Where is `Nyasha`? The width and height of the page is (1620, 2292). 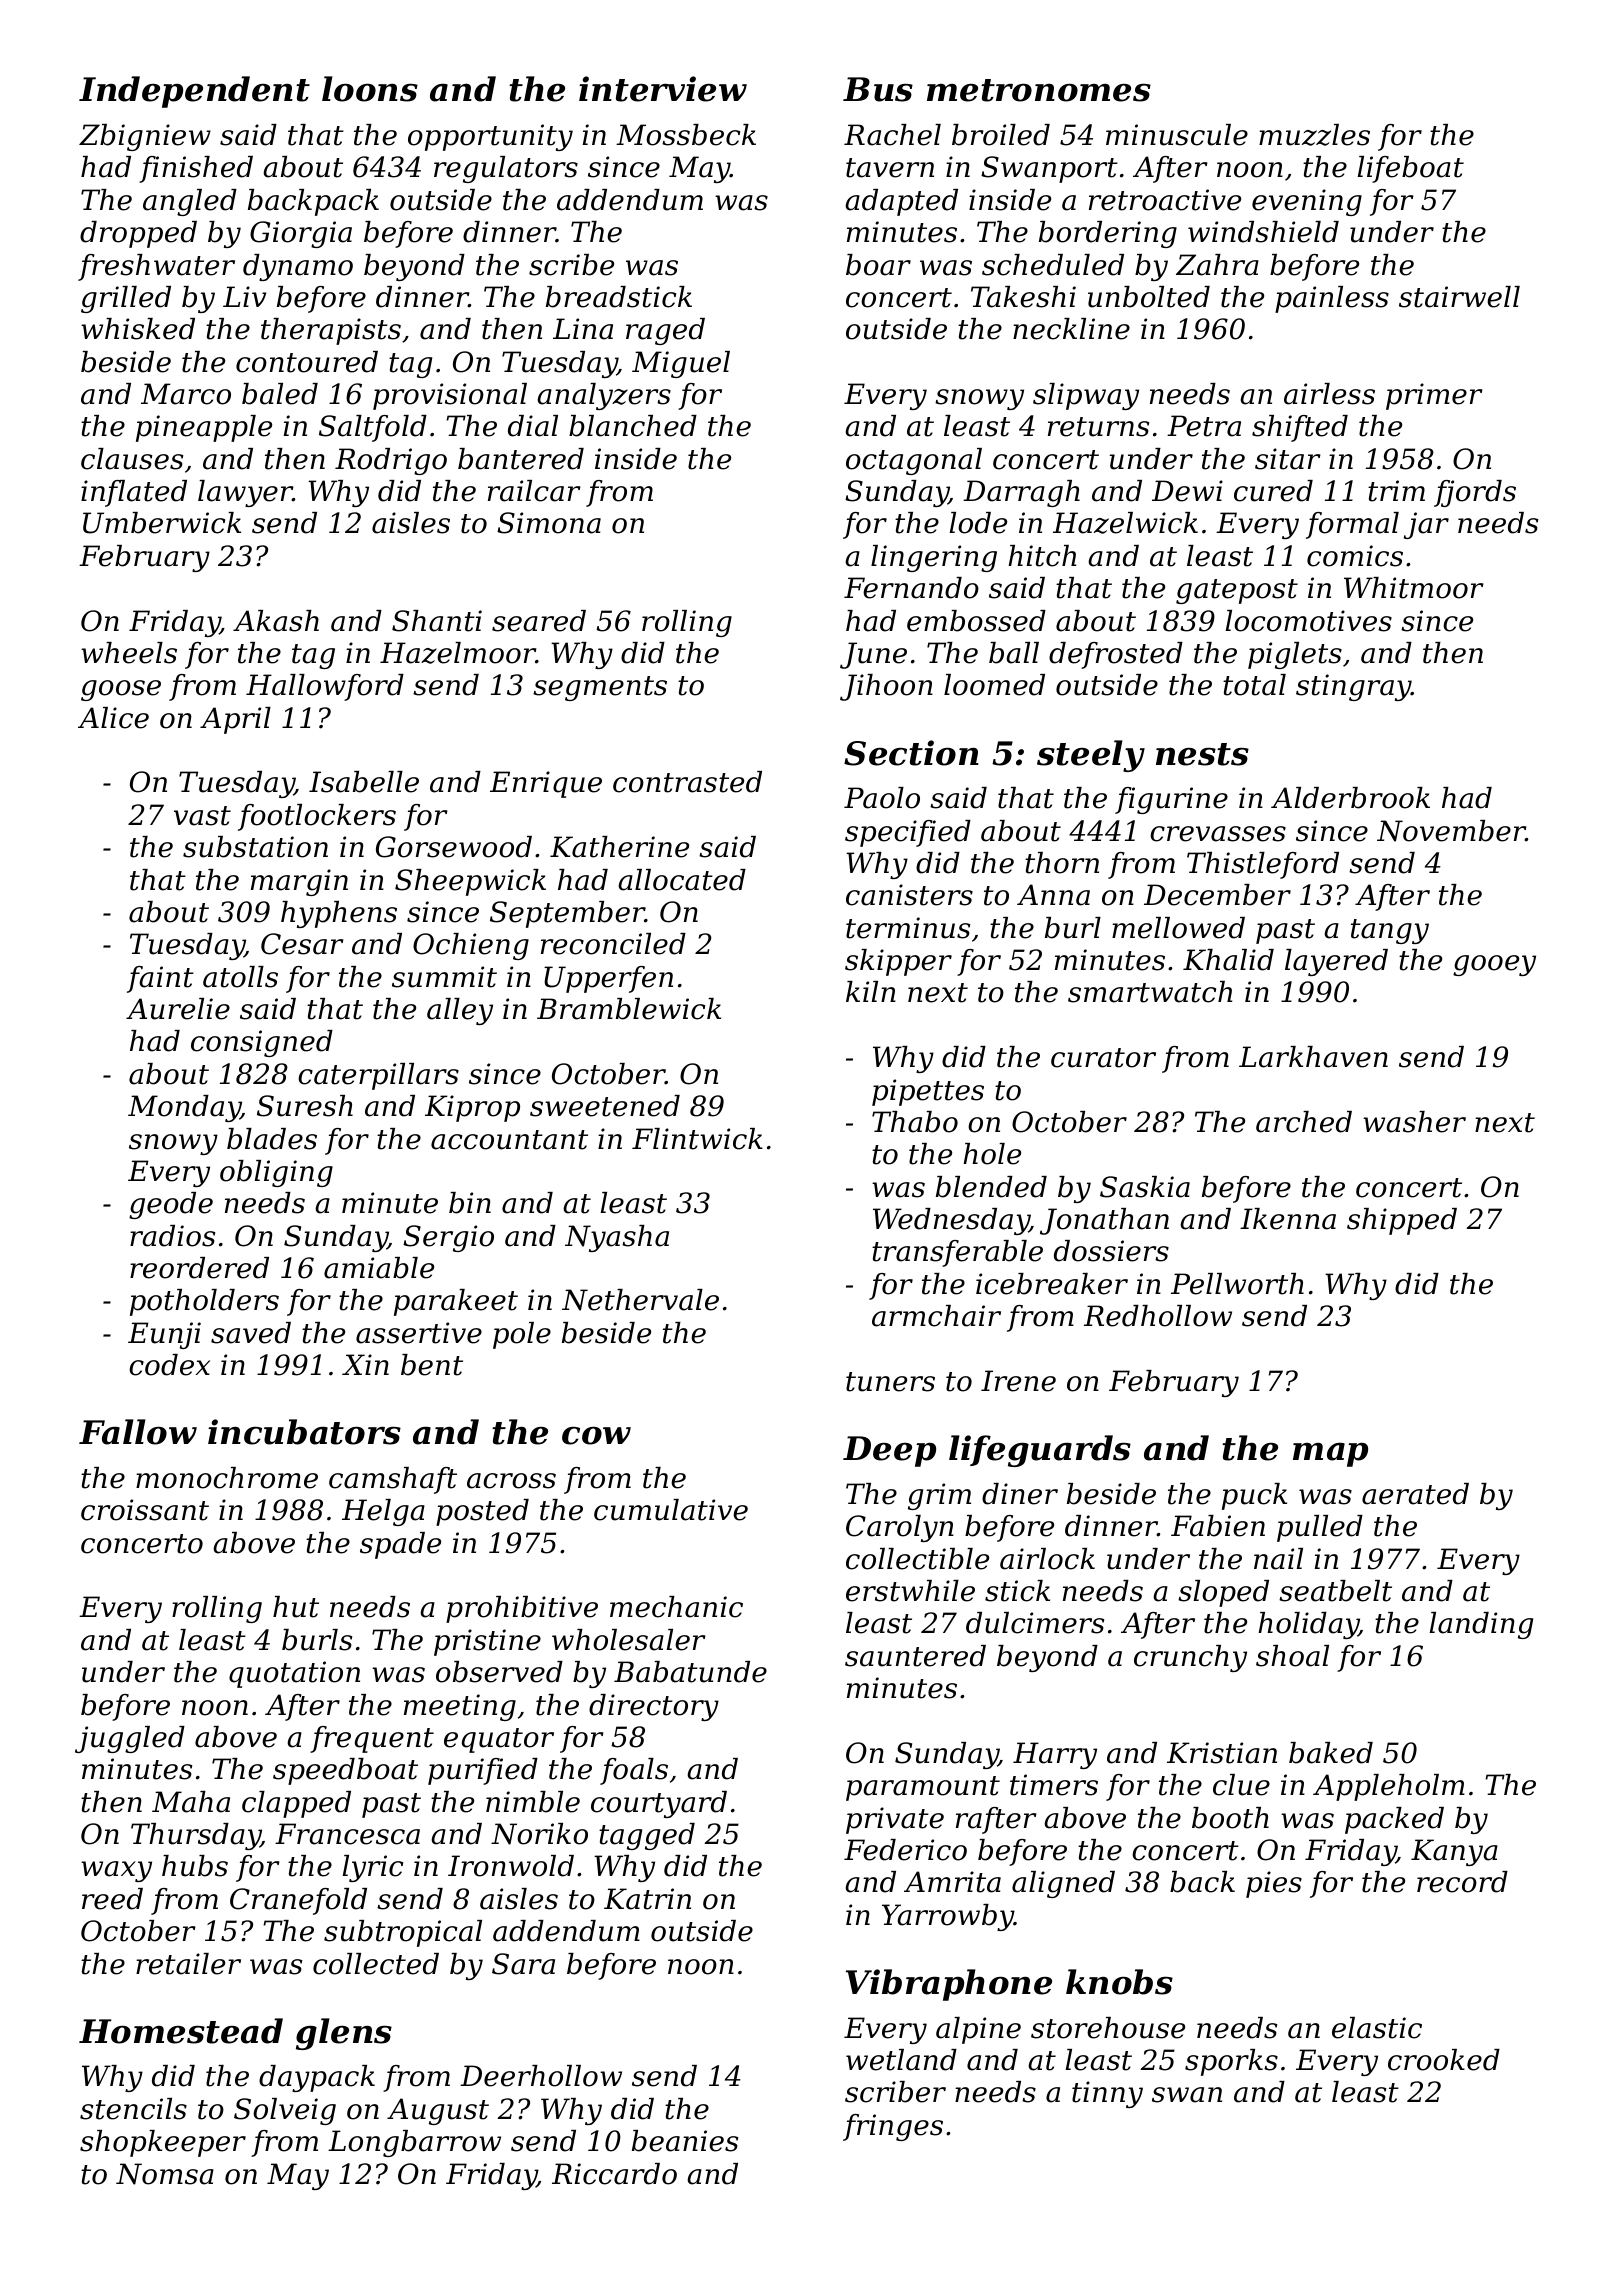
Nyasha is located at coordinates (617, 1238).
